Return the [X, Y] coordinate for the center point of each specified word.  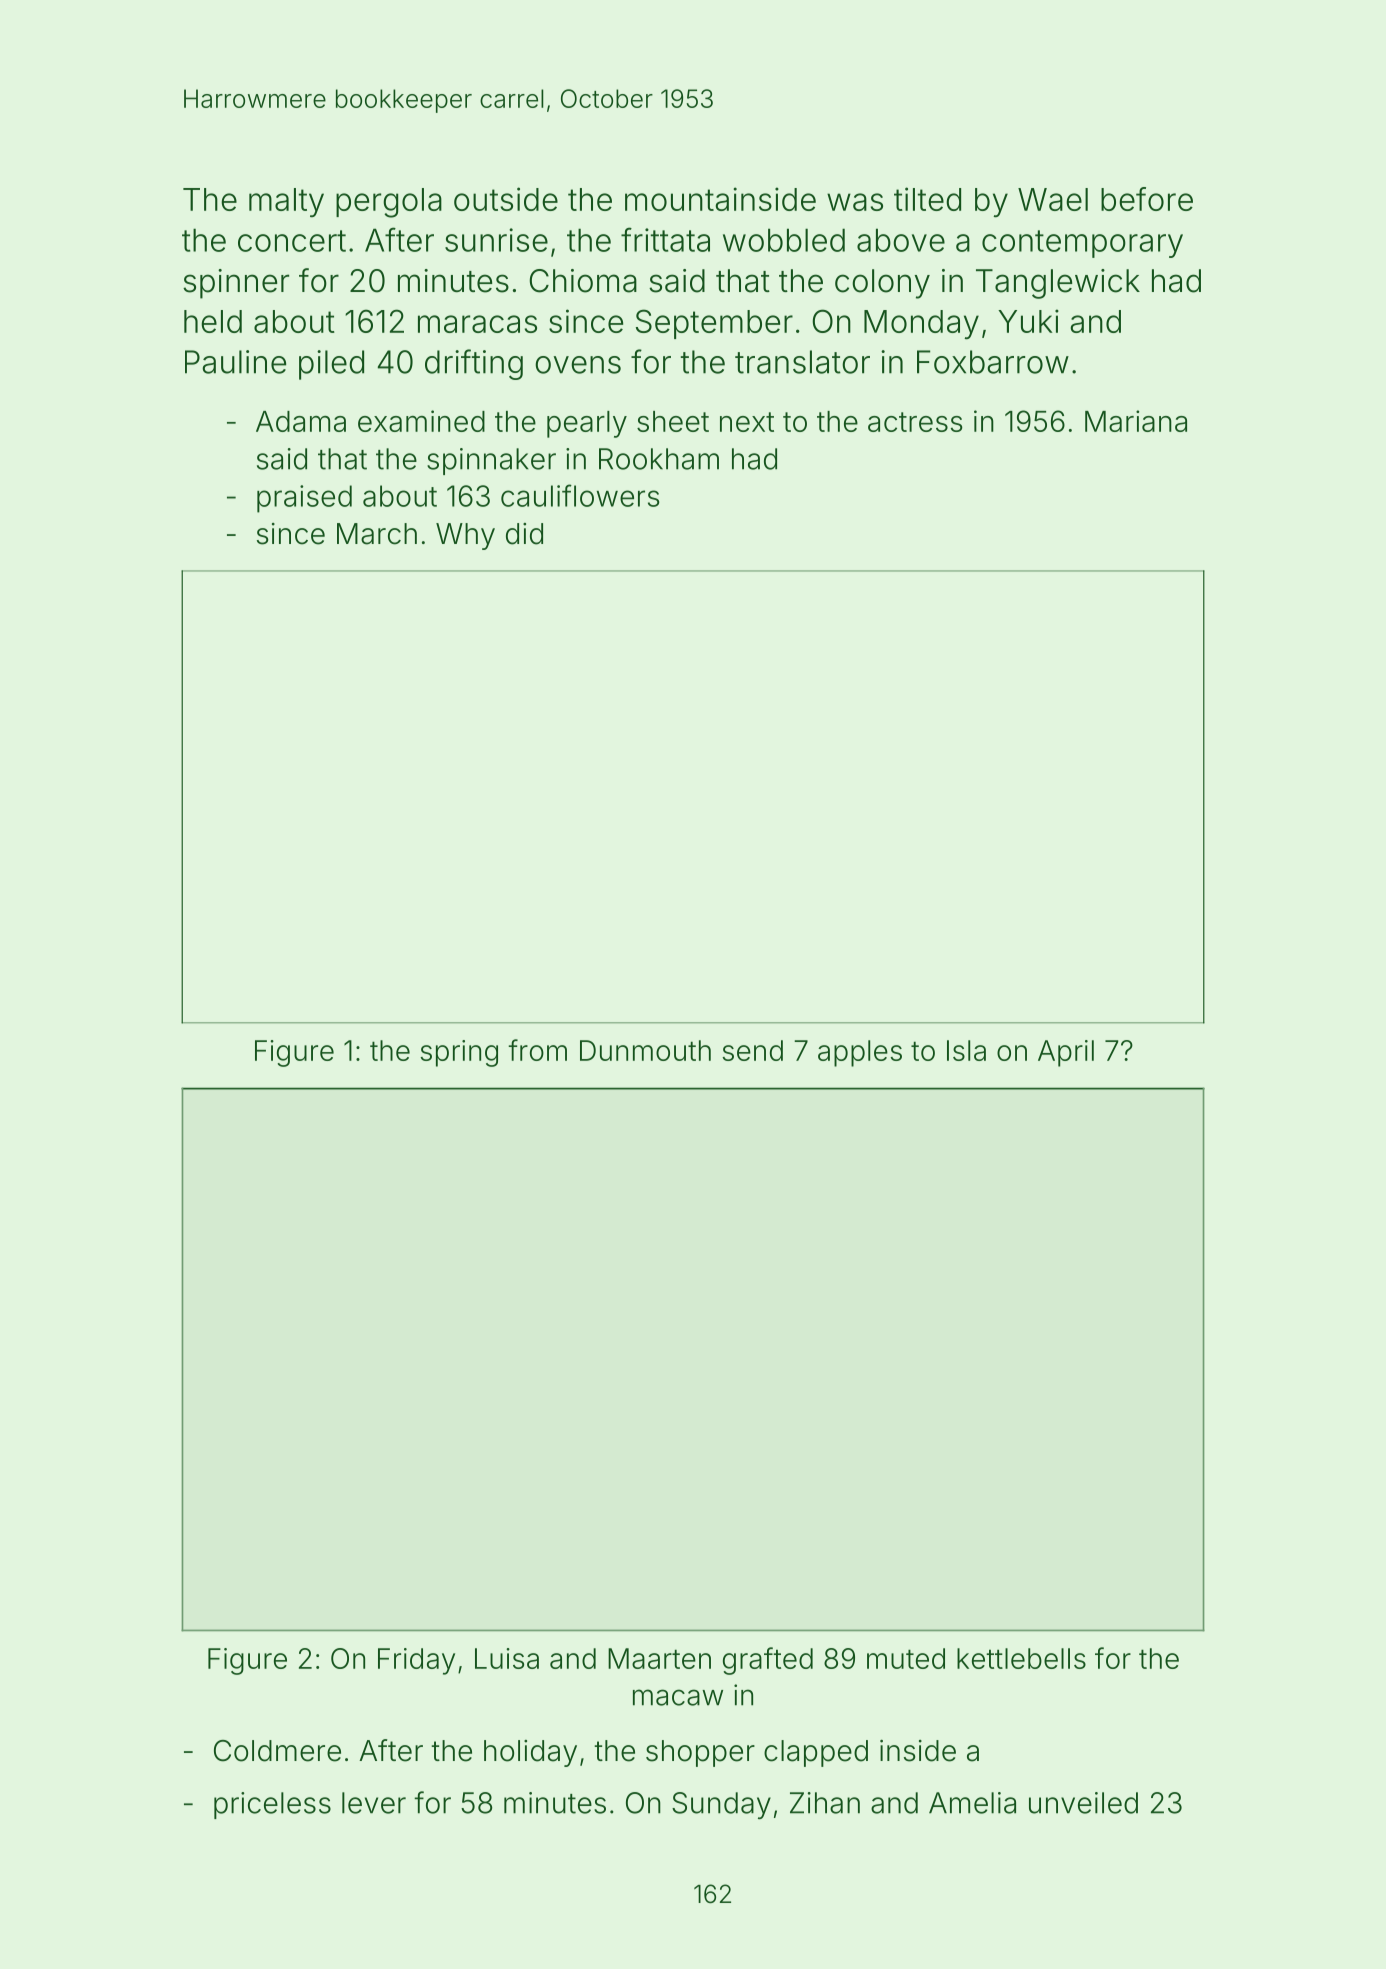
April [1066, 1053]
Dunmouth [645, 1050]
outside [506, 199]
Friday [416, 1661]
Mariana [1136, 421]
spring [459, 1053]
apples [860, 1053]
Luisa [507, 1658]
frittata [665, 239]
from [537, 1050]
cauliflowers [580, 495]
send [752, 1050]
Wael [1053, 199]
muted [906, 1658]
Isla [966, 1050]
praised [304, 499]
